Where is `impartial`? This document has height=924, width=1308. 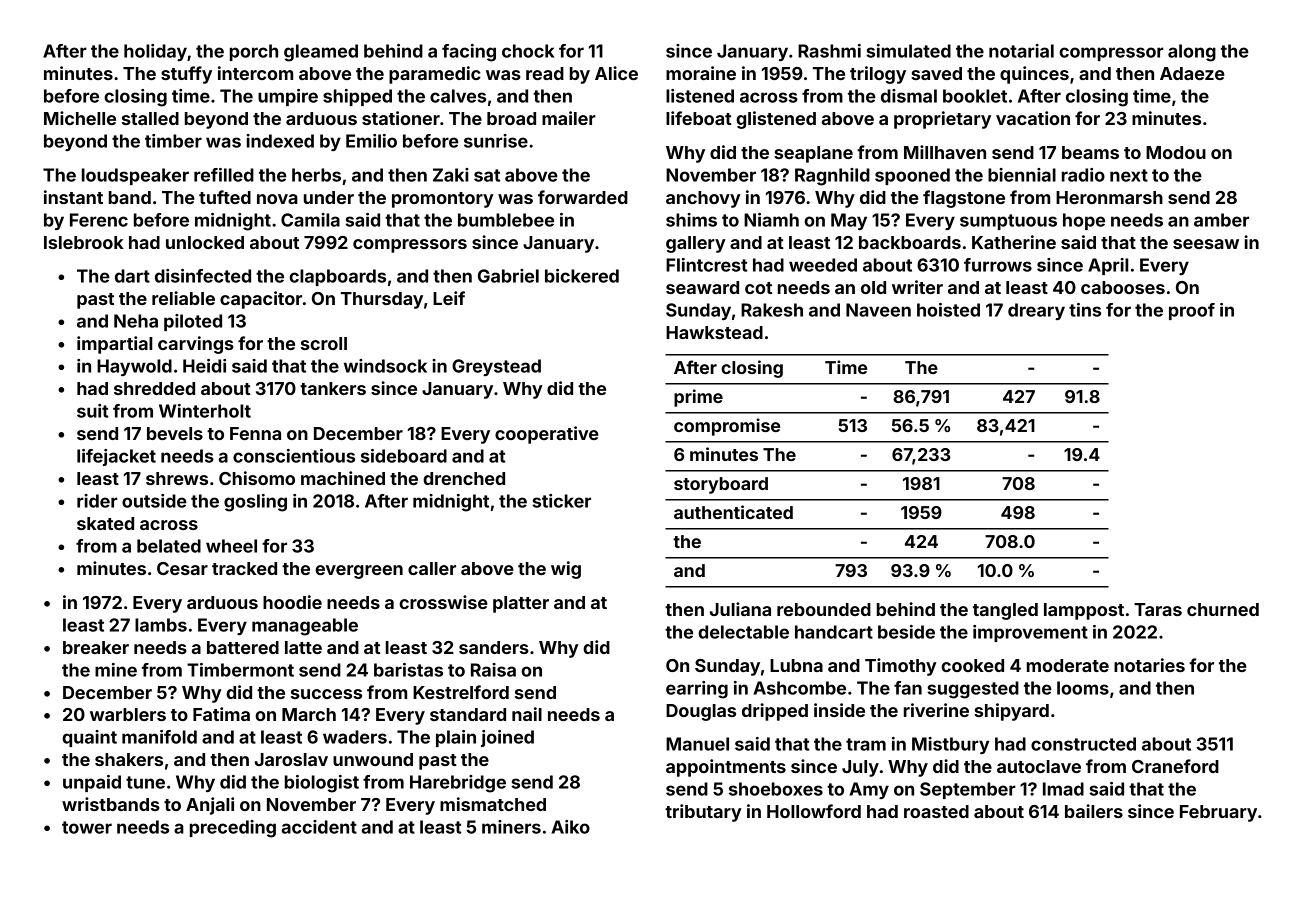
impartial is located at coordinates (115, 345).
